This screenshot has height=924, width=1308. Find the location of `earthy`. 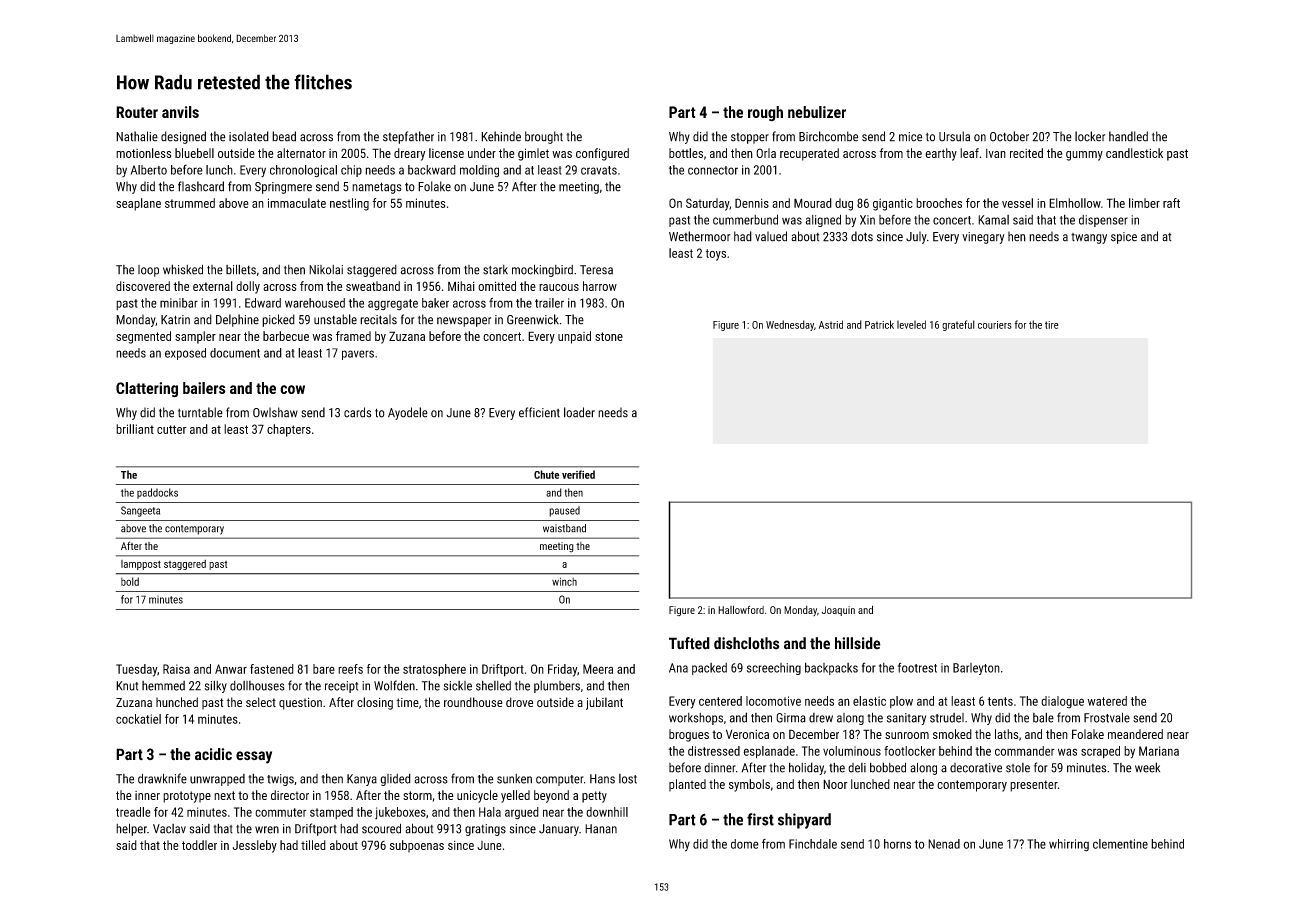

earthy is located at coordinates (941, 154).
